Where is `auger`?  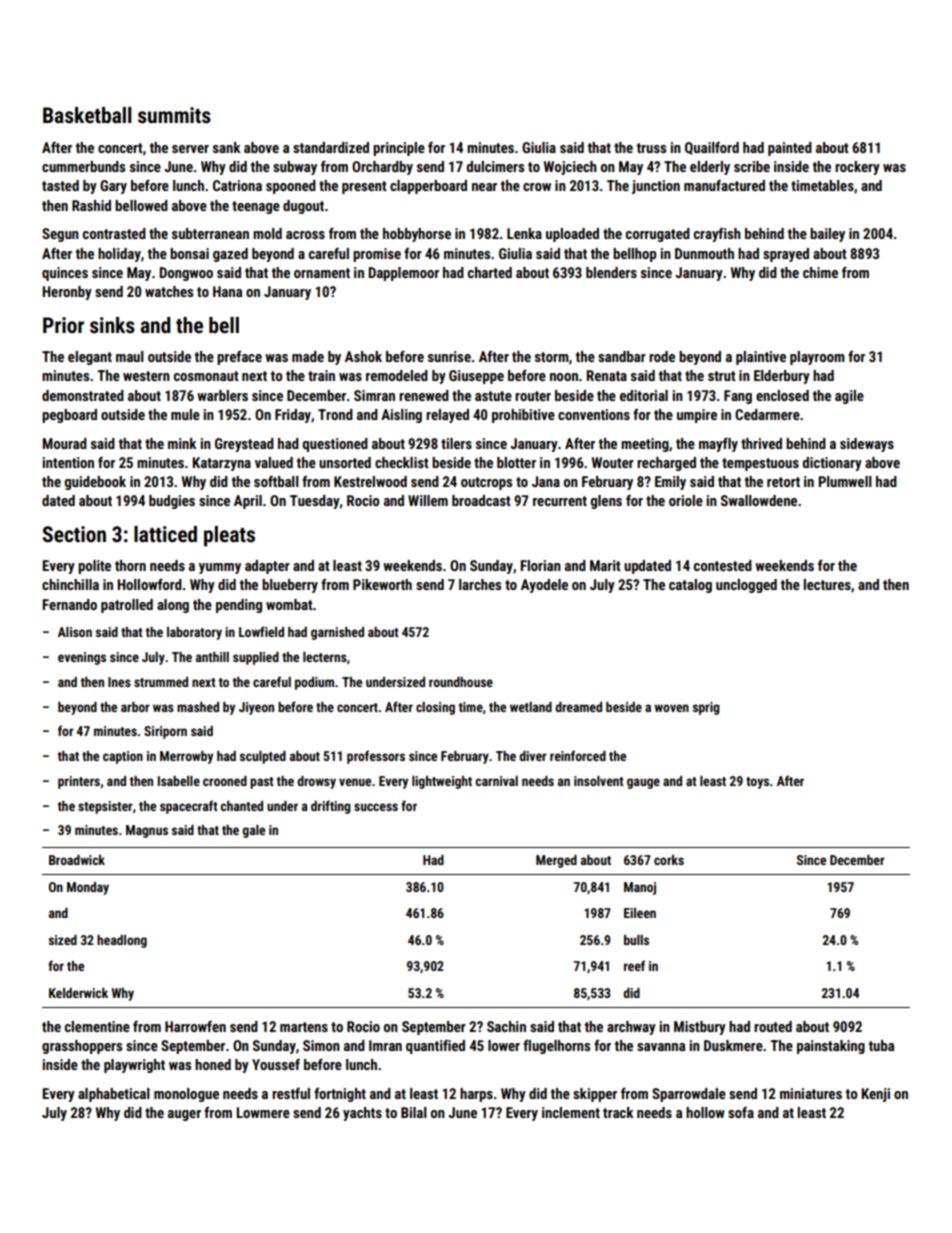 auger is located at coordinates (184, 1115).
